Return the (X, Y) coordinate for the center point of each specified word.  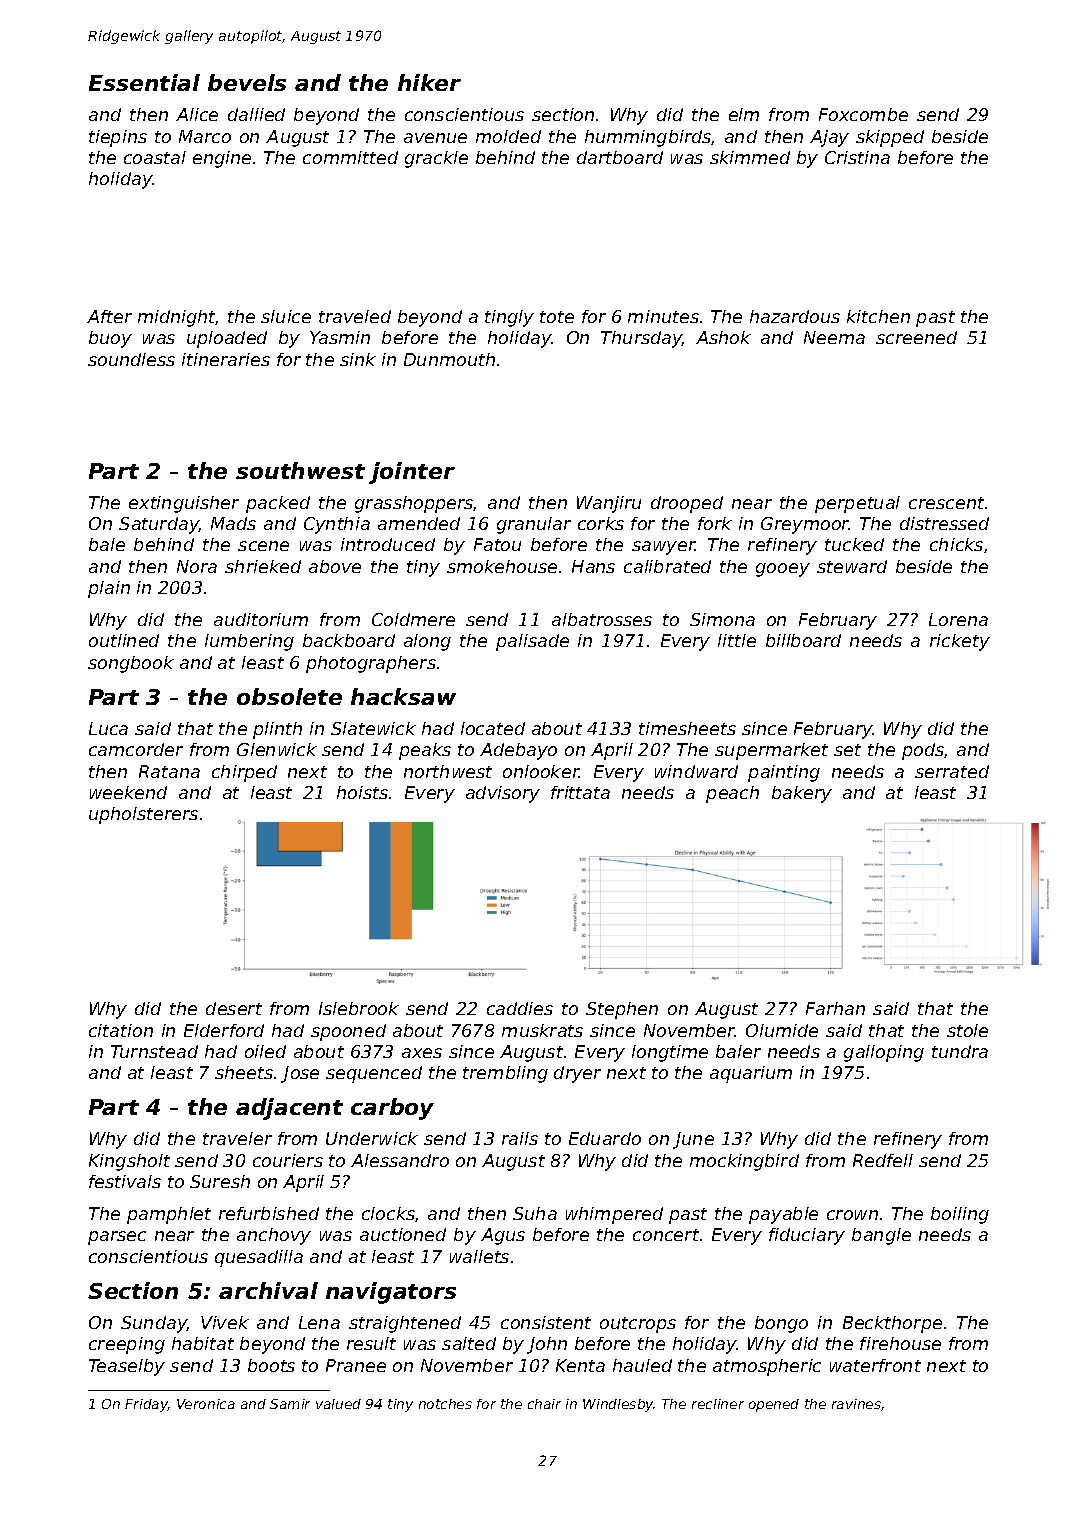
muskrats (542, 1030)
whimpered (614, 1215)
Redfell (883, 1160)
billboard (803, 640)
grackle (436, 159)
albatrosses (602, 619)
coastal (155, 157)
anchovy (274, 1236)
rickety (960, 642)
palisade (532, 642)
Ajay (829, 138)
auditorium (261, 619)
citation (121, 1030)
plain (109, 589)
